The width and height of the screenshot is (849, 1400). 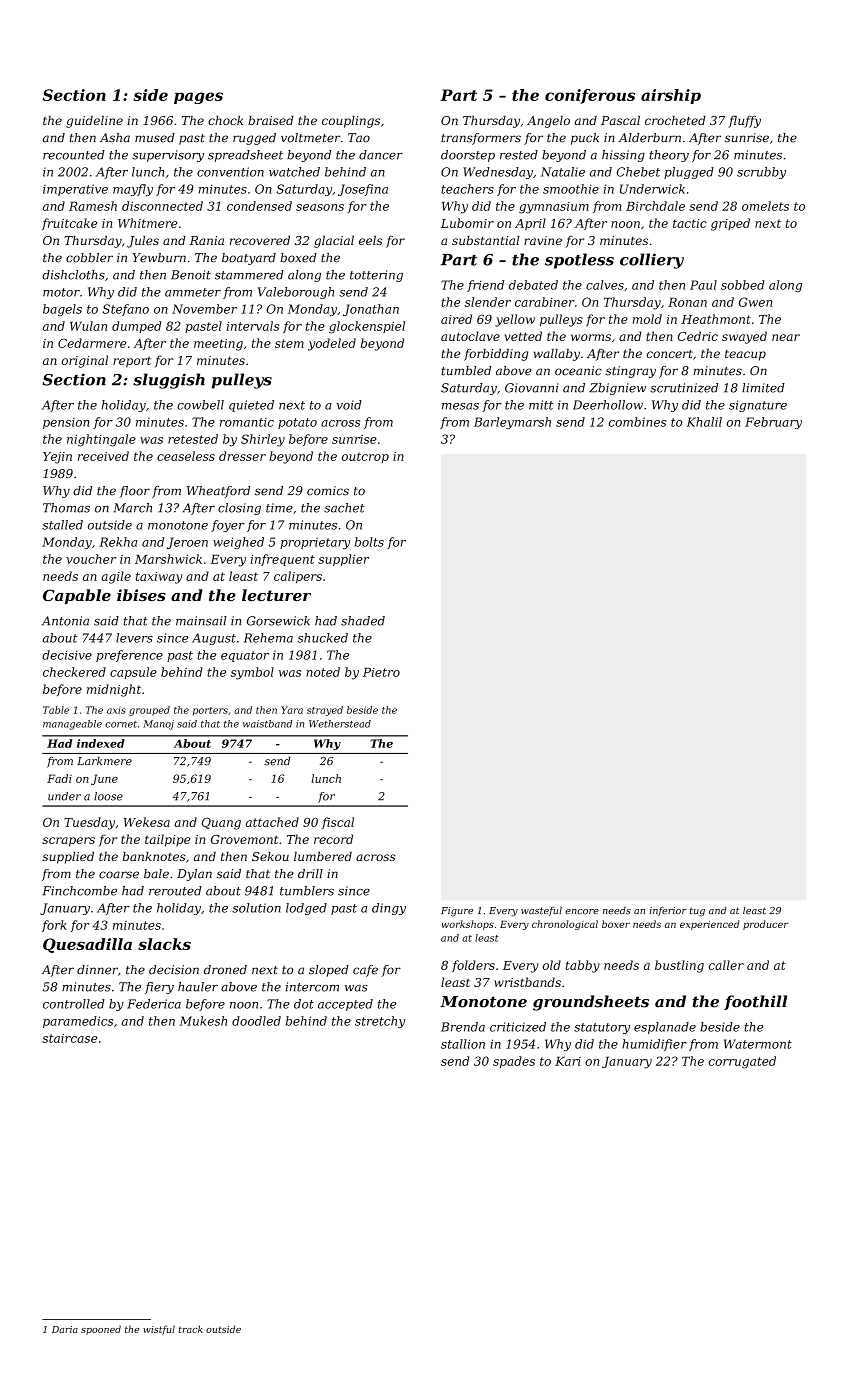 I want to click on vetted, so click(x=523, y=336).
